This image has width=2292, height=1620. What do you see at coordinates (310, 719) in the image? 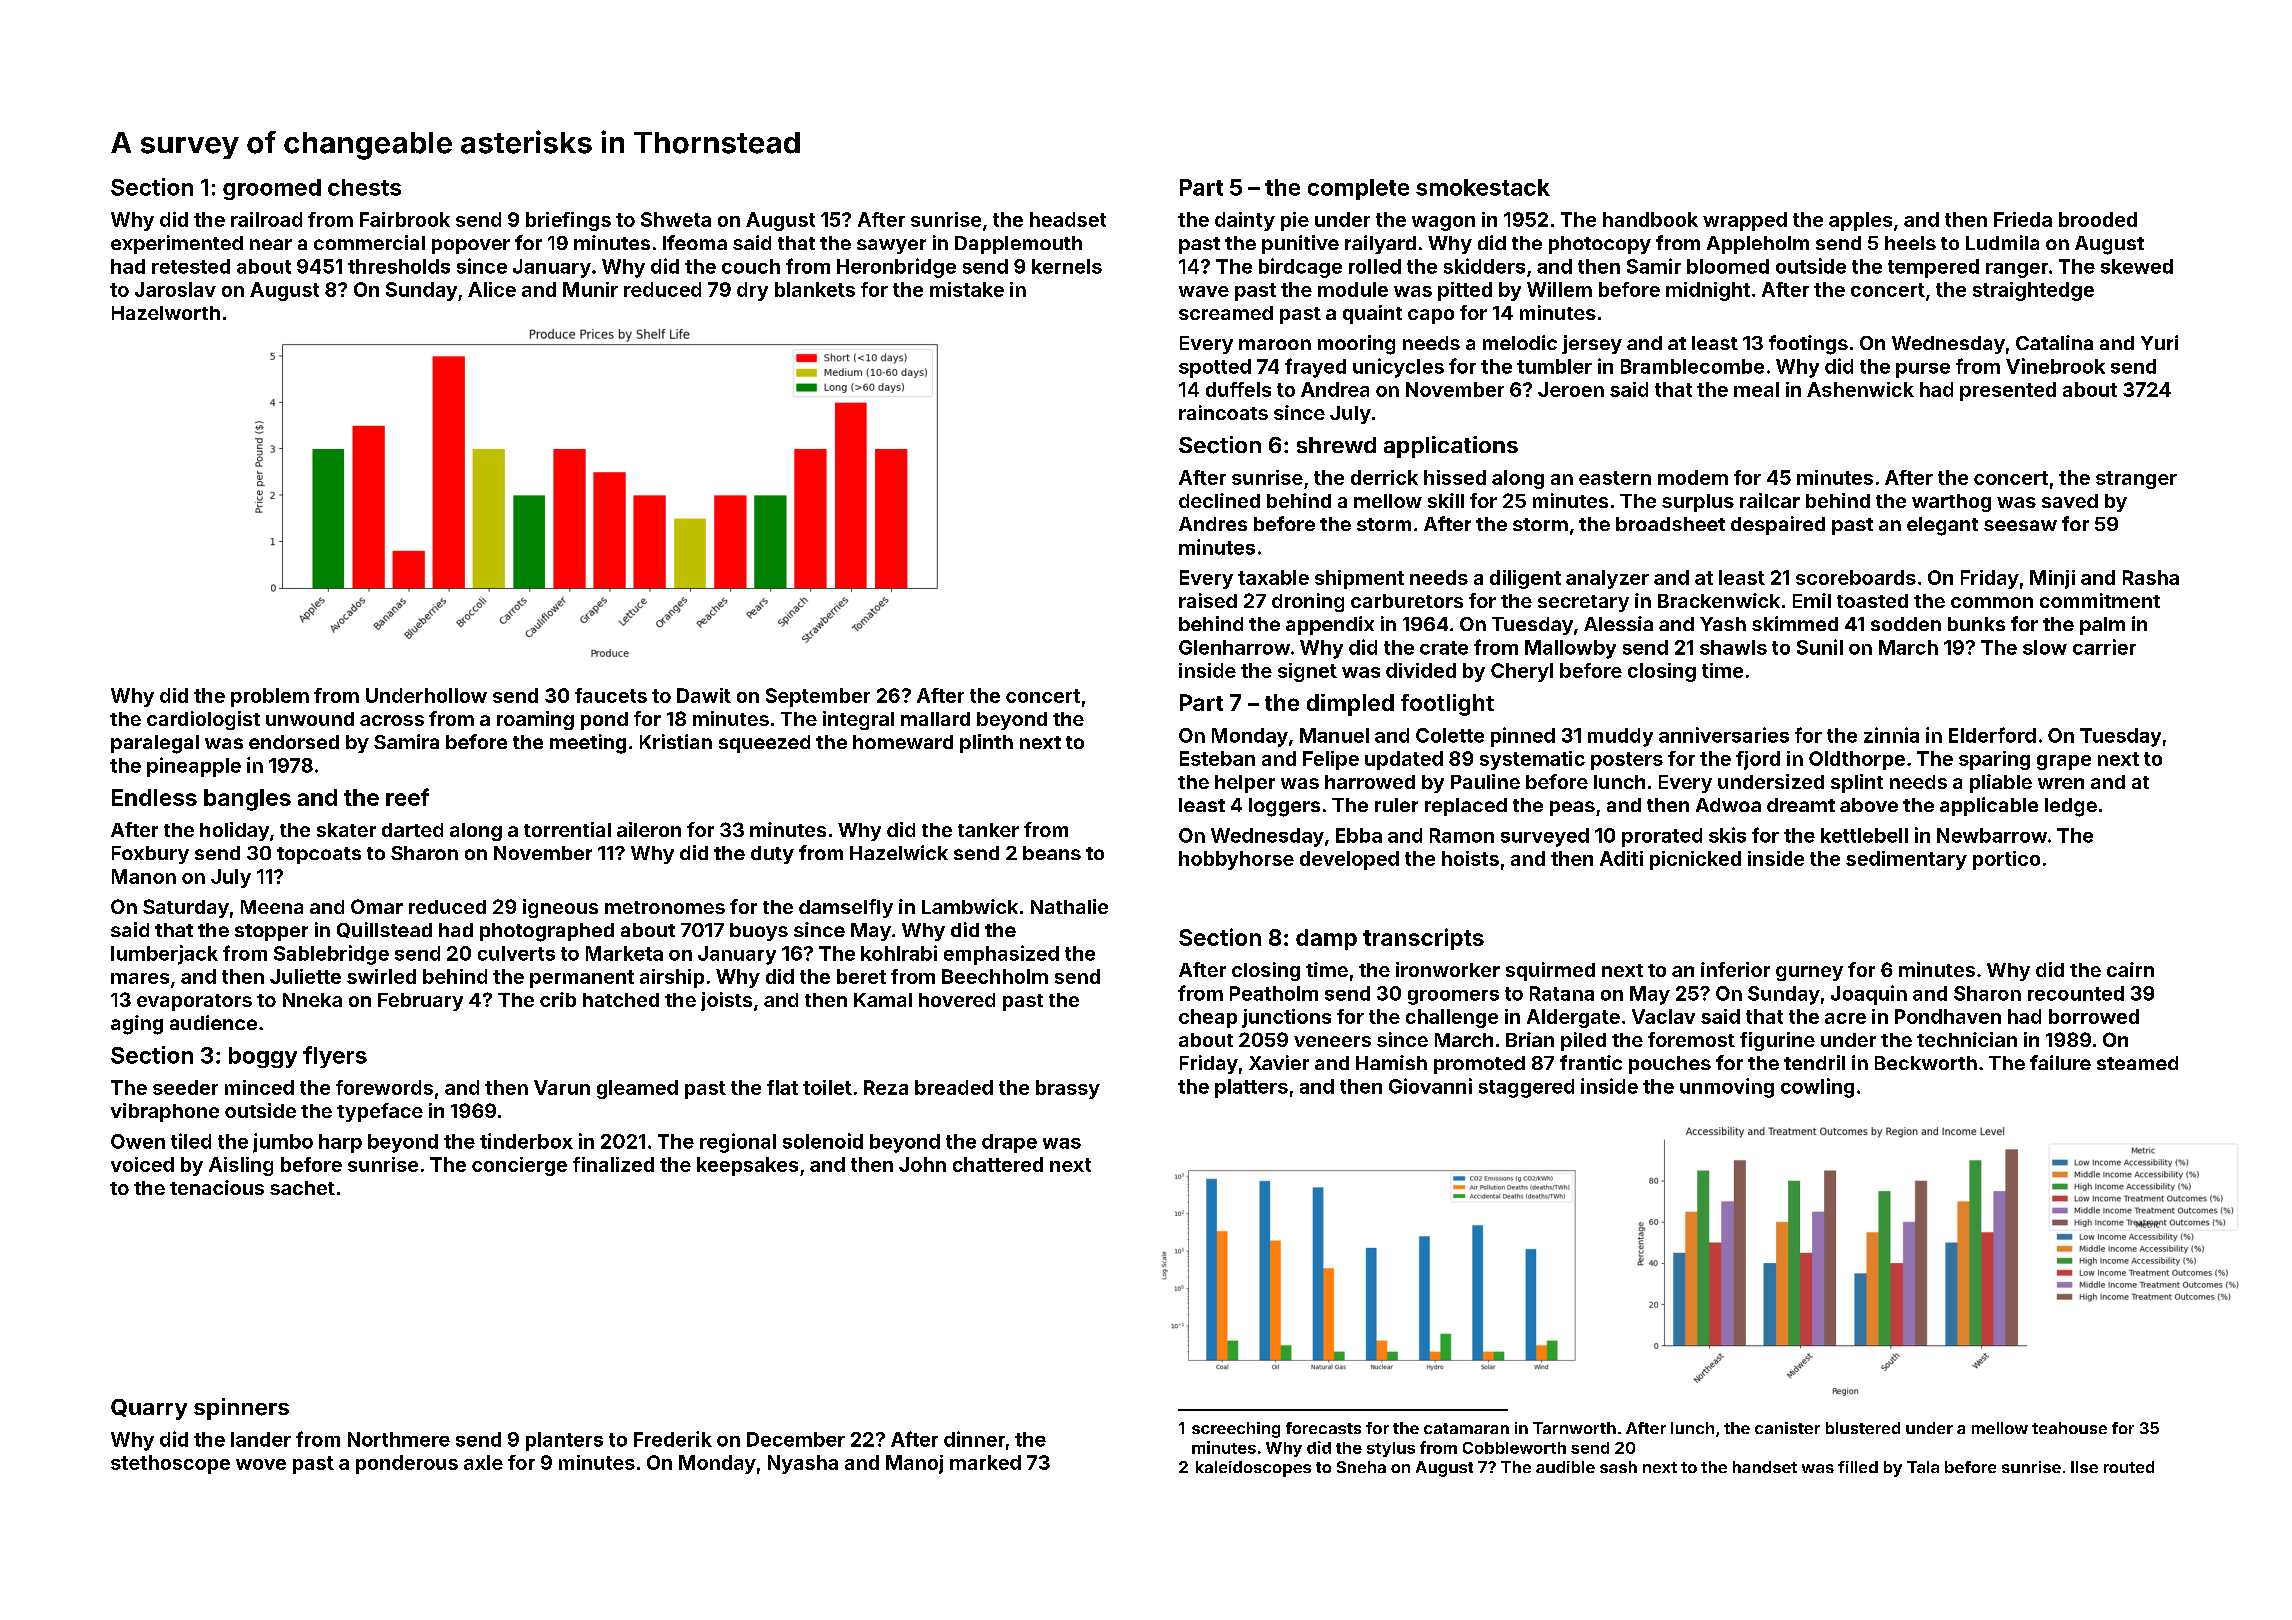
I see `unwound` at bounding box center [310, 719].
